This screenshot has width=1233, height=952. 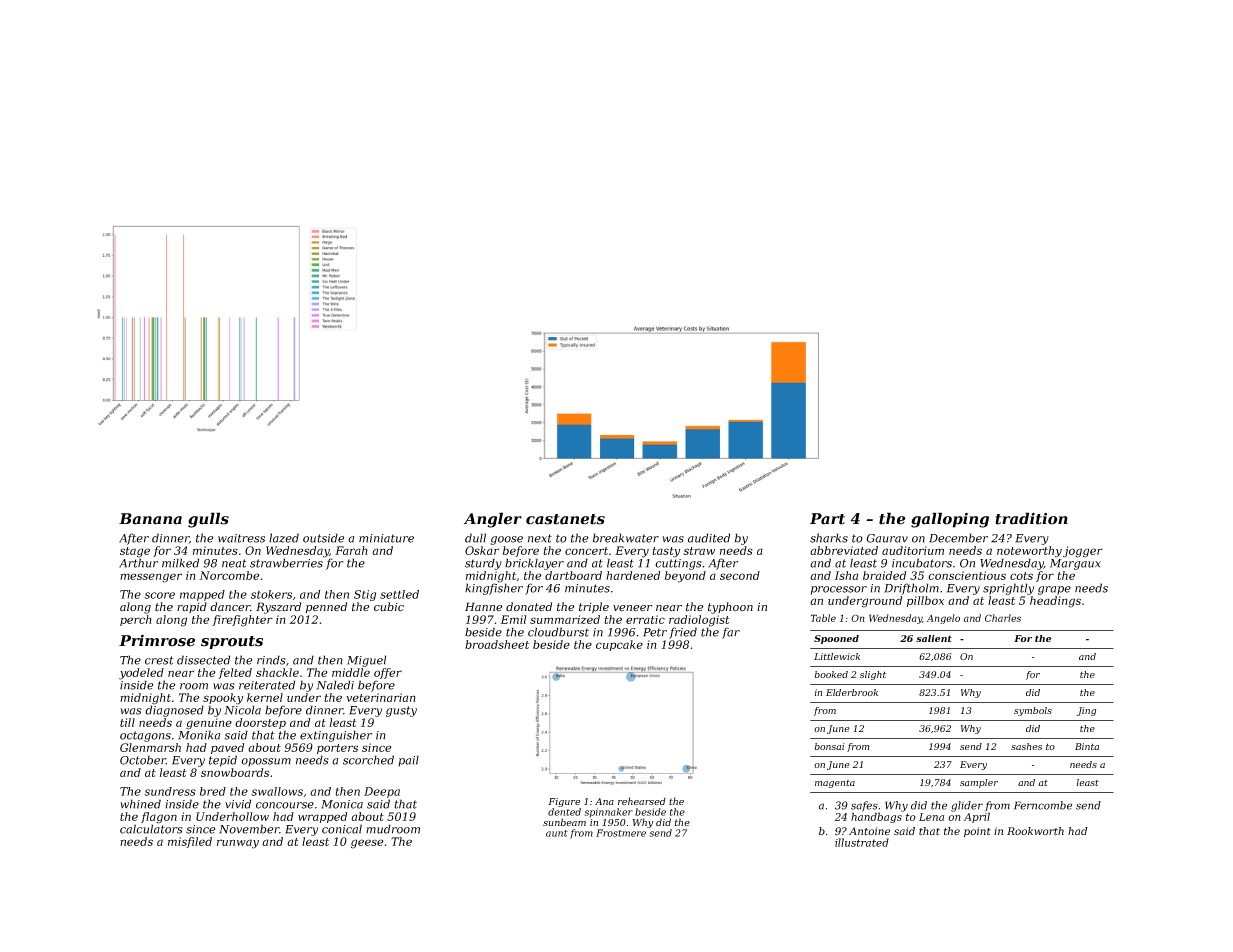 What do you see at coordinates (565, 519) in the screenshot?
I see `castanets` at bounding box center [565, 519].
